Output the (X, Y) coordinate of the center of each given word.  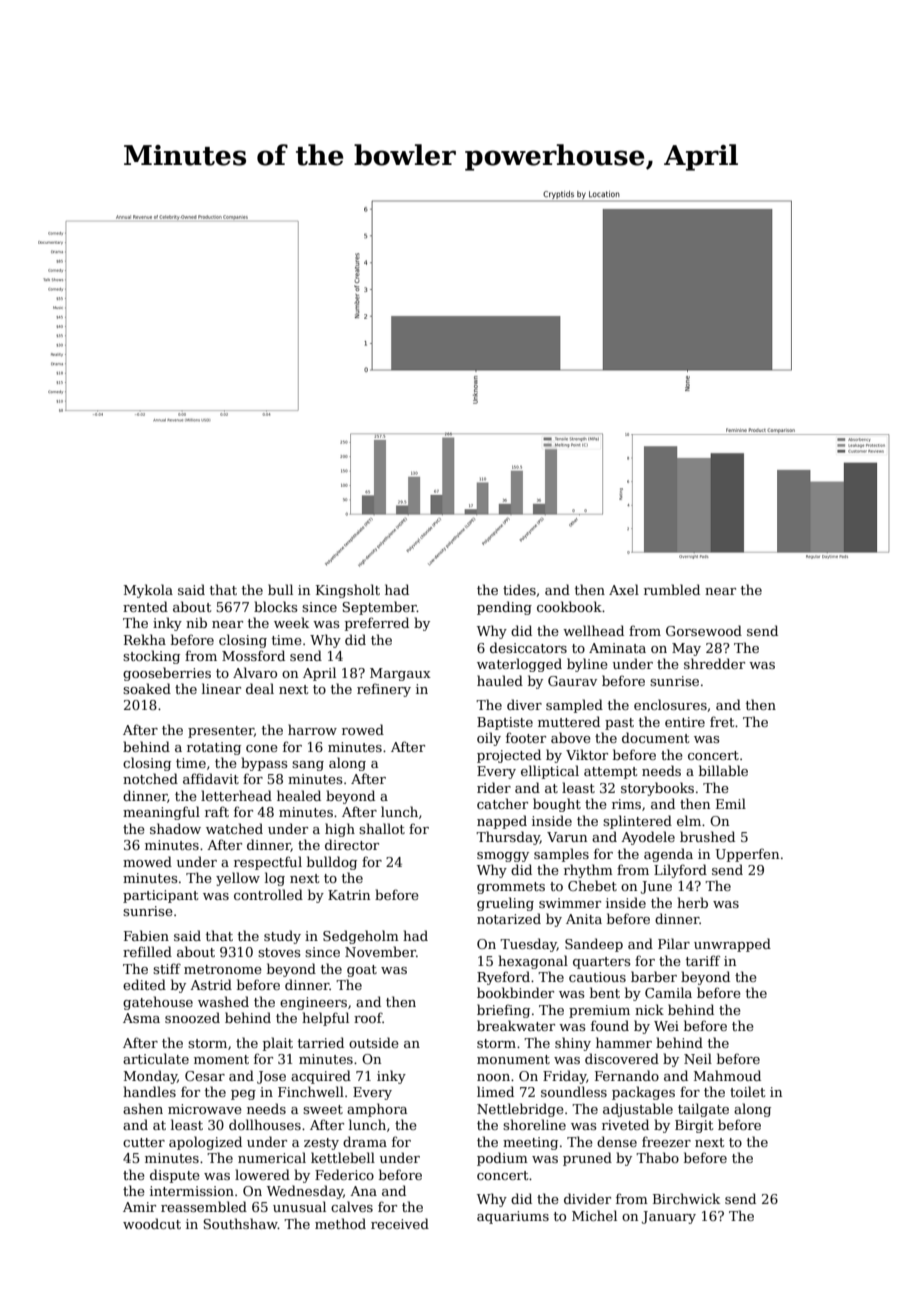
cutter (144, 1142)
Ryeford (503, 978)
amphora (377, 1110)
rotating (214, 748)
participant (160, 896)
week (291, 622)
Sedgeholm (361, 937)
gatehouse (158, 1003)
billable (723, 770)
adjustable (638, 1110)
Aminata (617, 648)
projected (509, 756)
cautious (597, 977)
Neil (698, 1058)
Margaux (400, 674)
